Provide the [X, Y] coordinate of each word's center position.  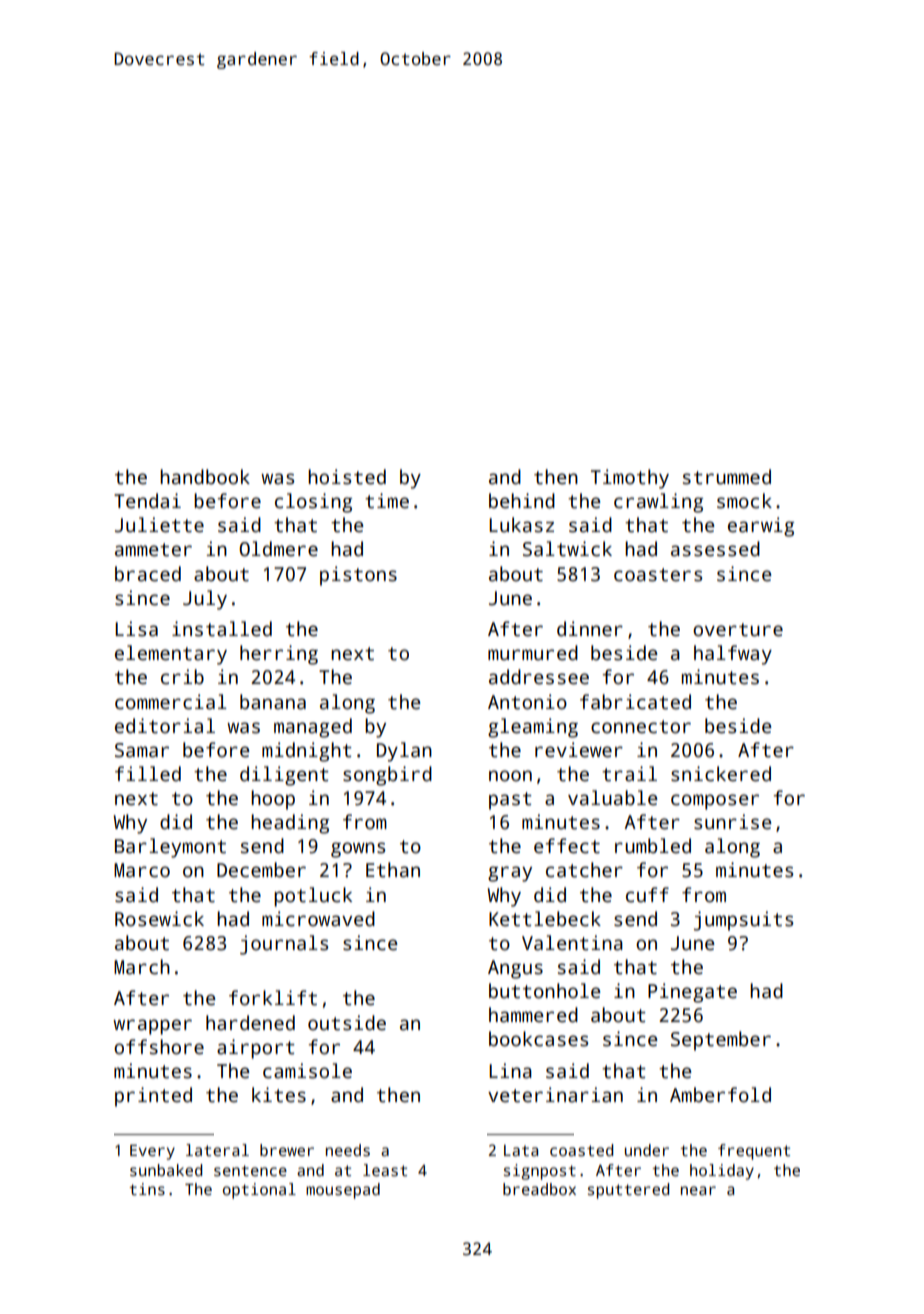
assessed [715, 549]
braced [148, 574]
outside [347, 1023]
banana [273, 702]
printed [153, 1097]
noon [510, 776]
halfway [733, 655]
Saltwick [567, 549]
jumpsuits [743, 921]
